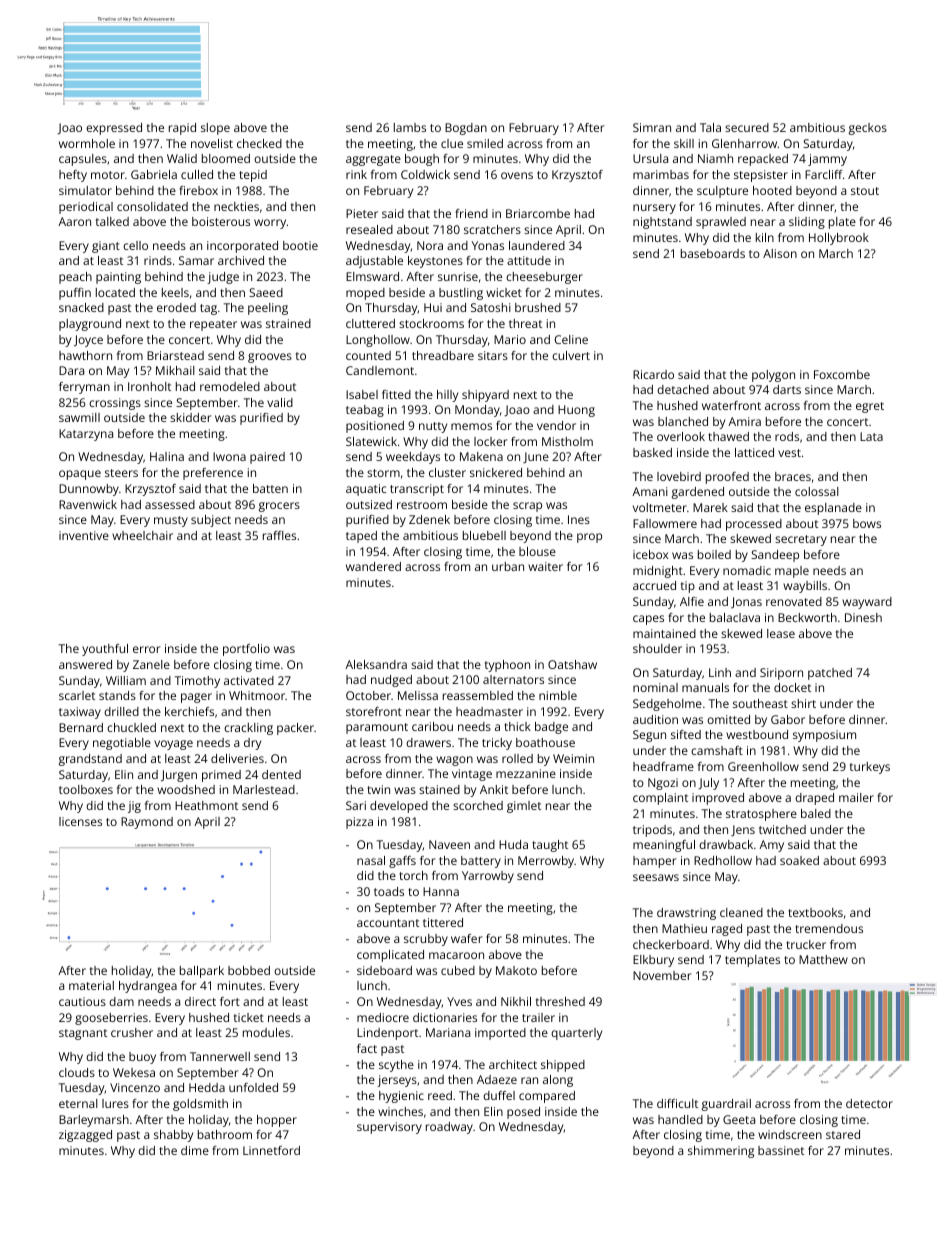 This screenshot has width=952, height=1233. What do you see at coordinates (221, 776) in the screenshot?
I see `primed` at bounding box center [221, 776].
